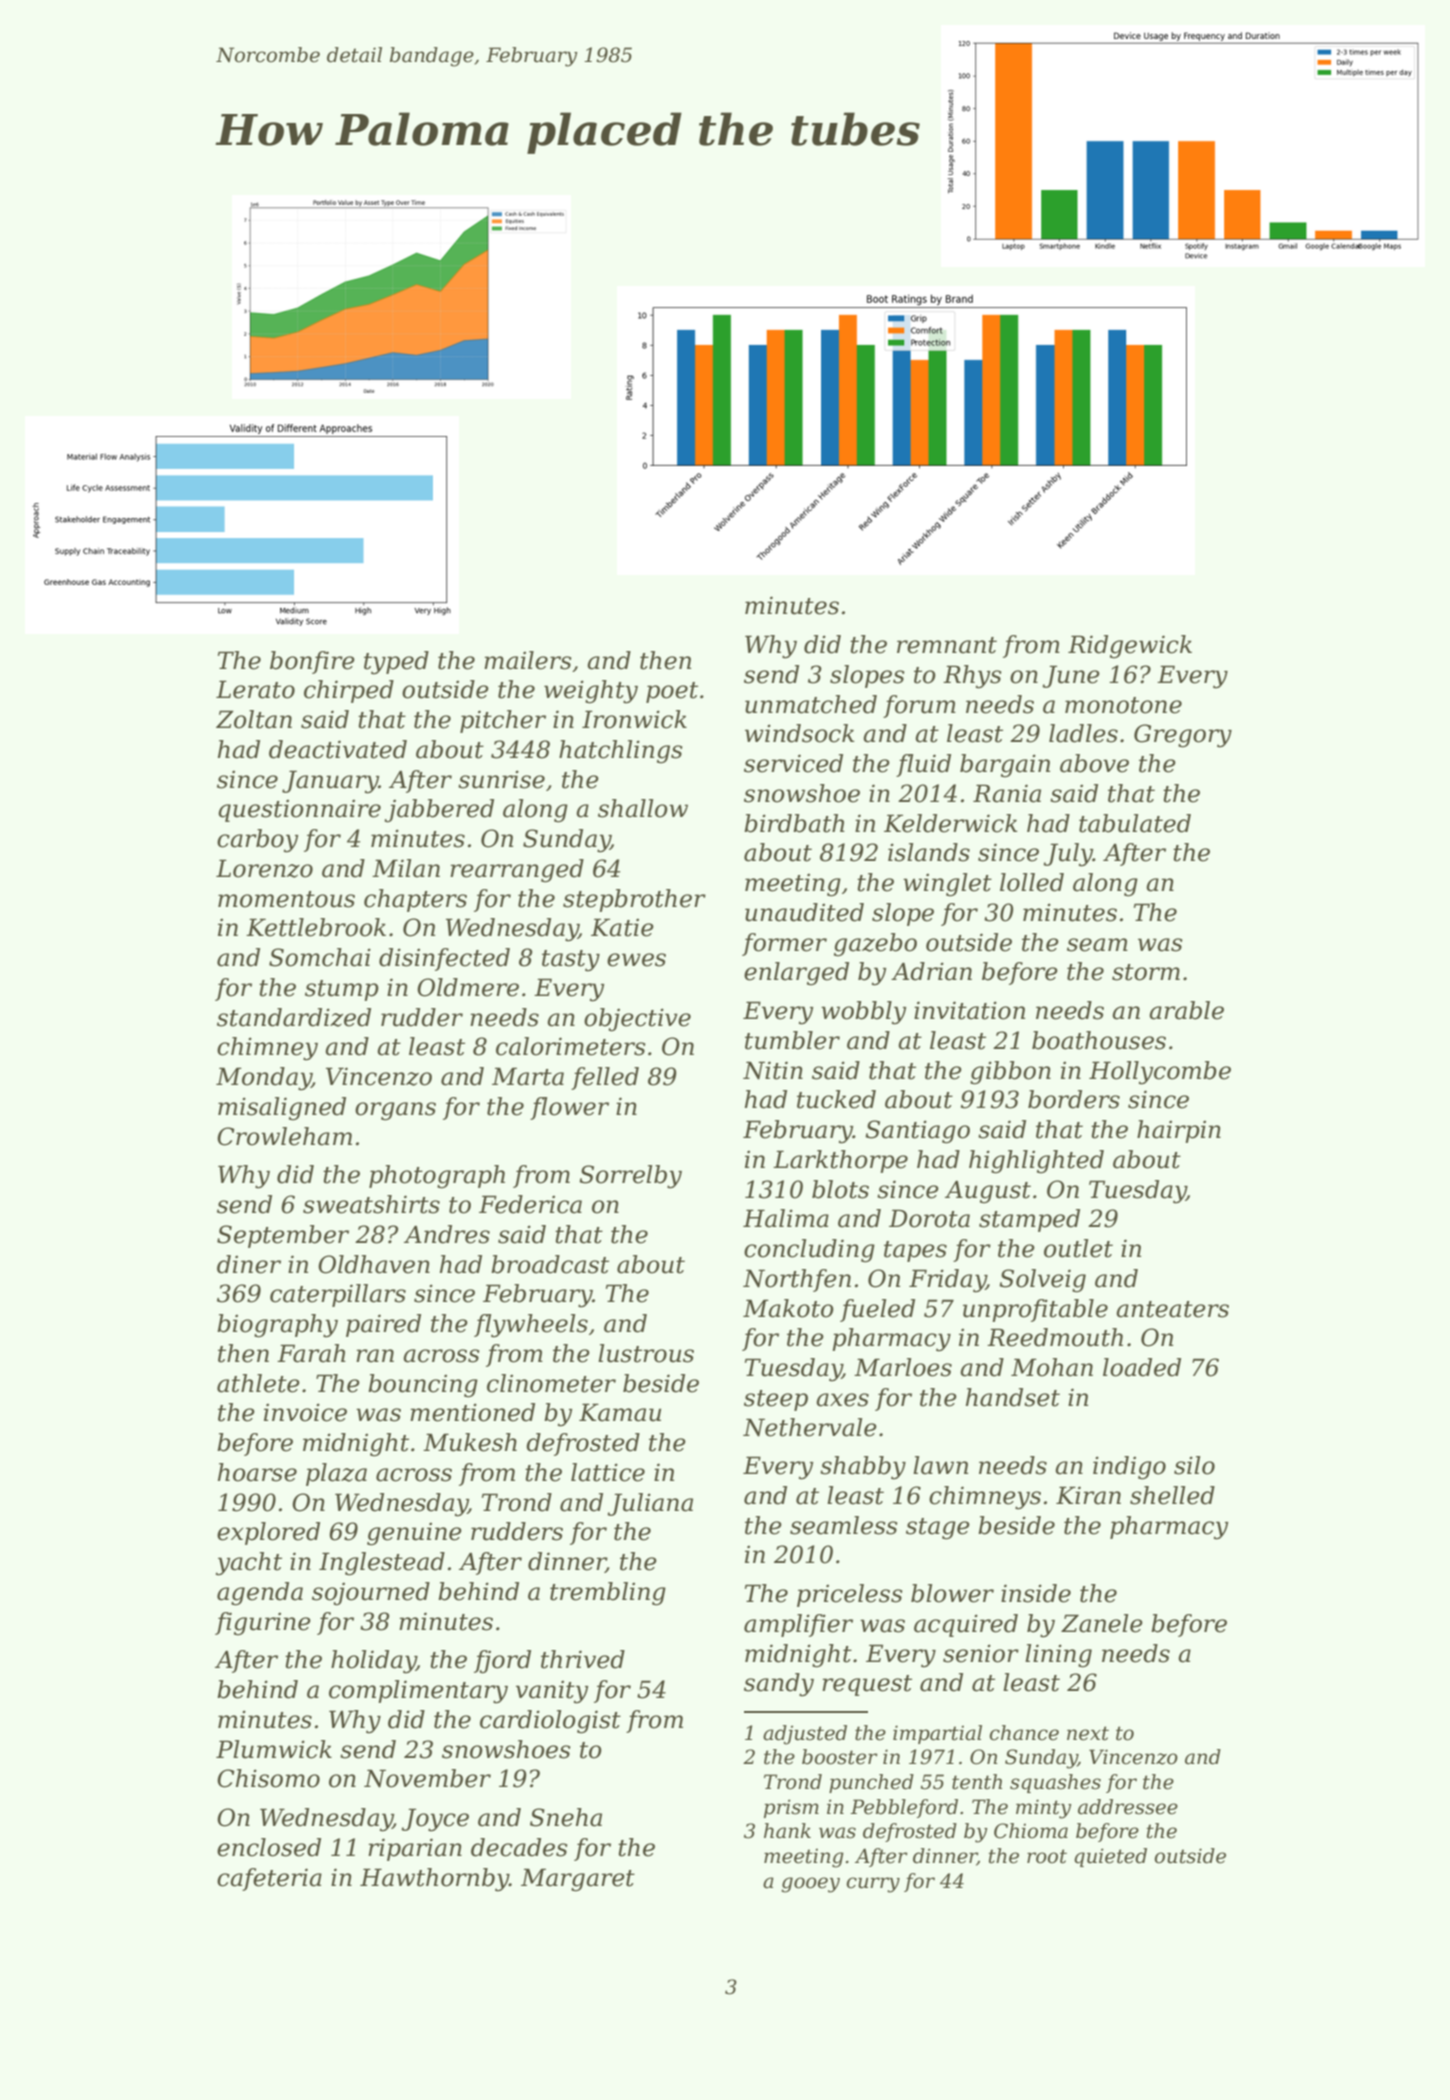 Image resolution: width=1450 pixels, height=2100 pixels. I want to click on Joyce, so click(435, 1820).
